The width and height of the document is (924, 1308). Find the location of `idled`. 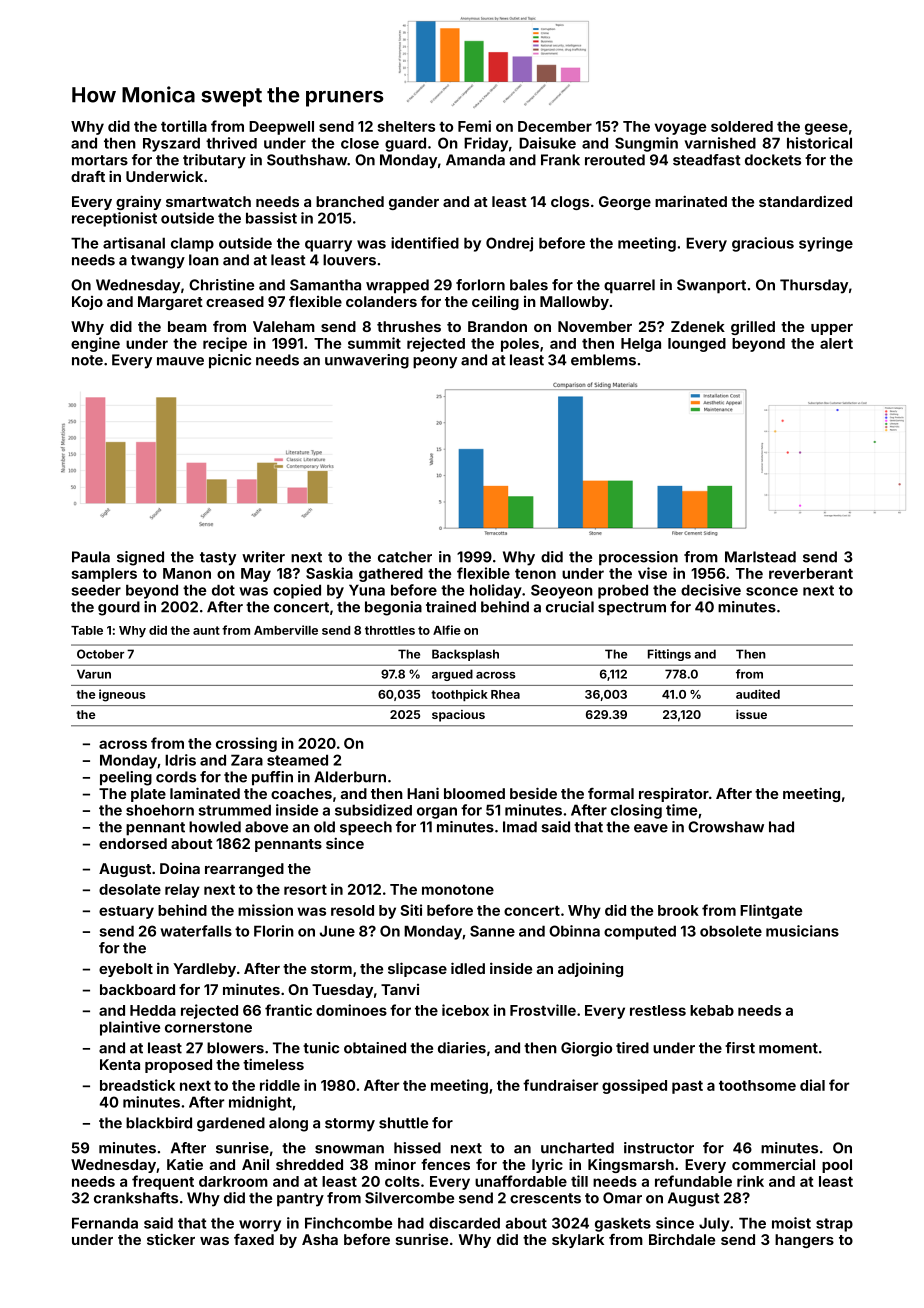

idled is located at coordinates (468, 968).
